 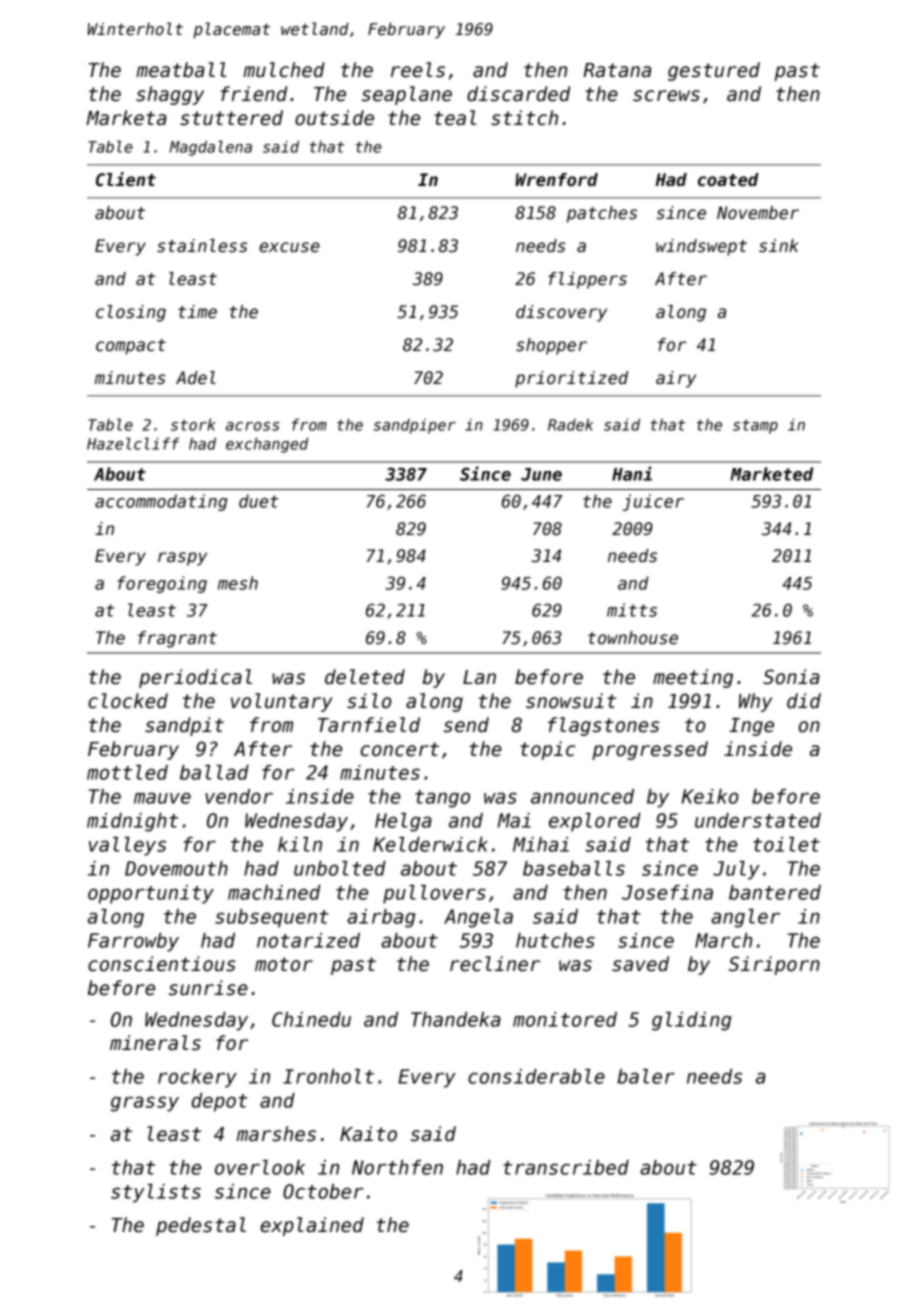 I want to click on Helga, so click(x=403, y=822).
